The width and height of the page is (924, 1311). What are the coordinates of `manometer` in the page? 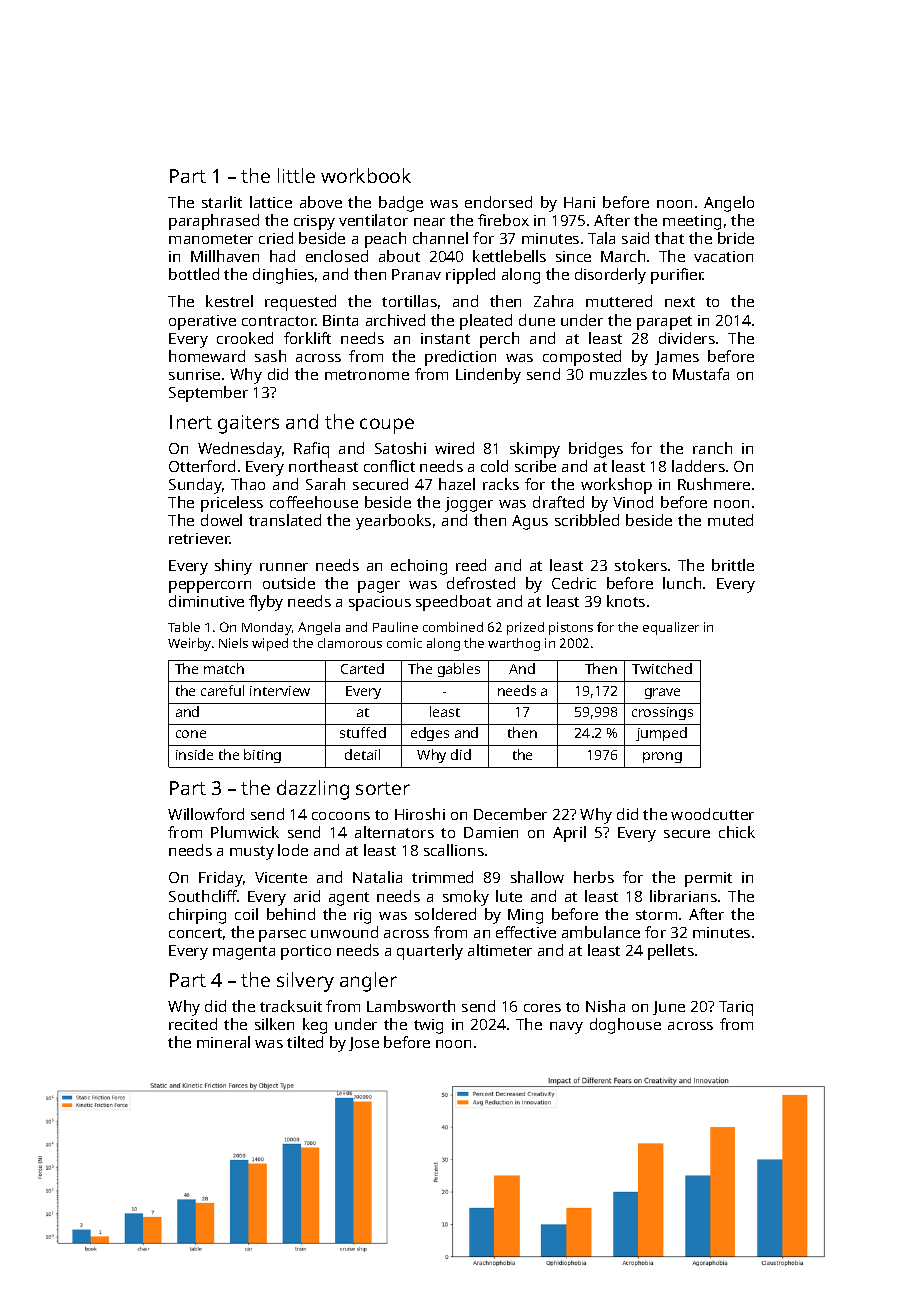 It's located at (211, 239).
